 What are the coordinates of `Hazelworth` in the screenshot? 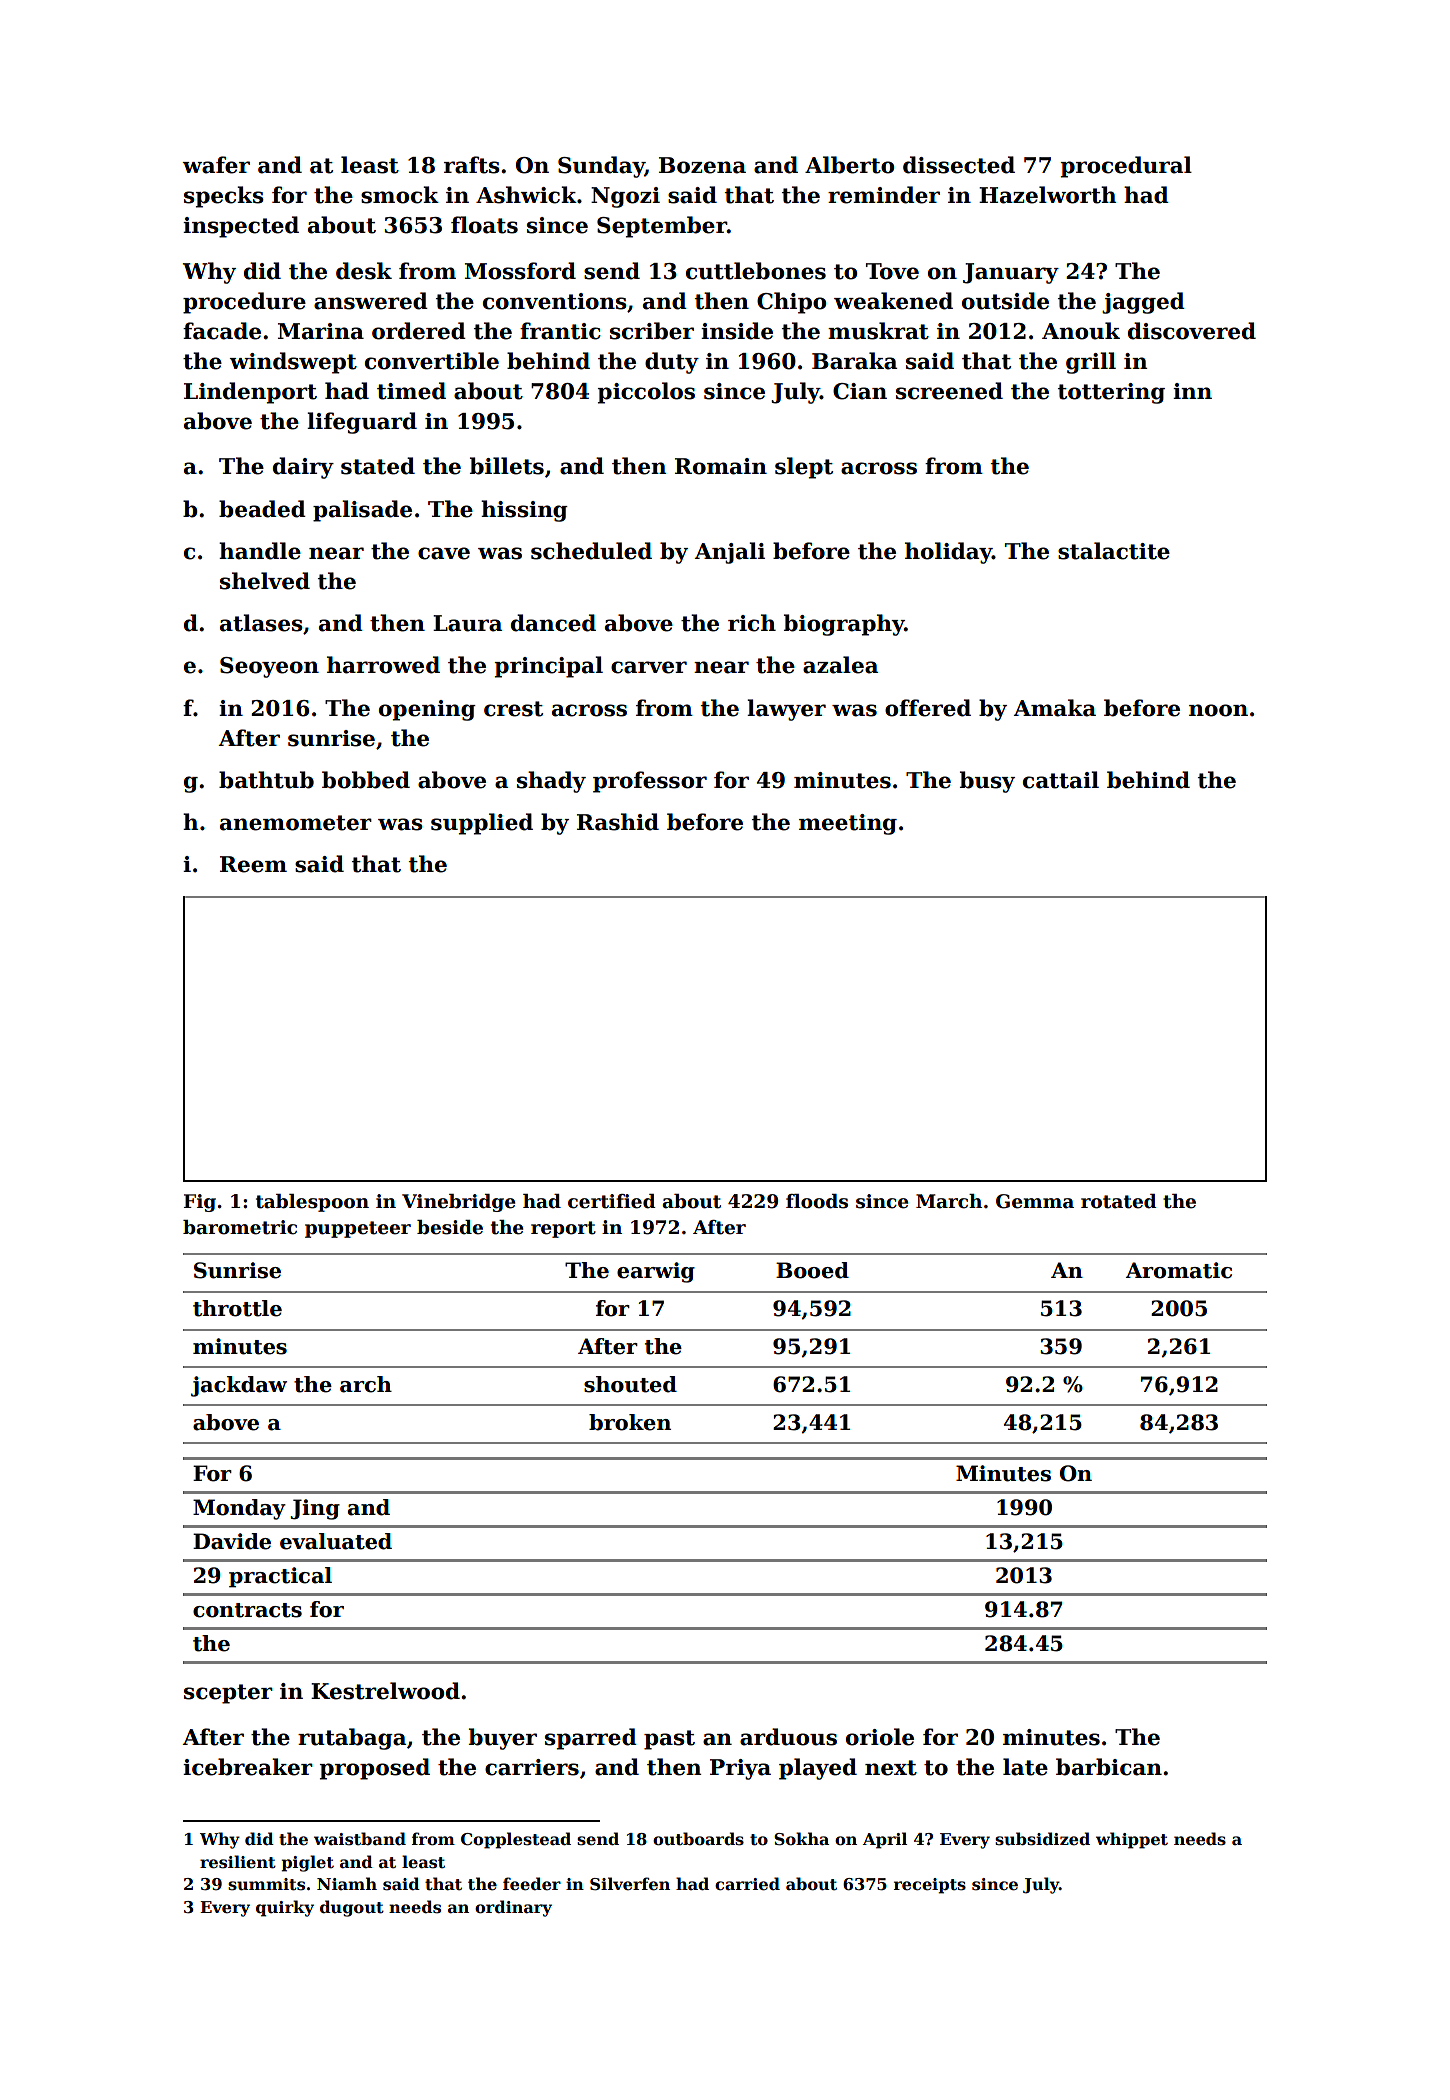 It's located at (1047, 195).
